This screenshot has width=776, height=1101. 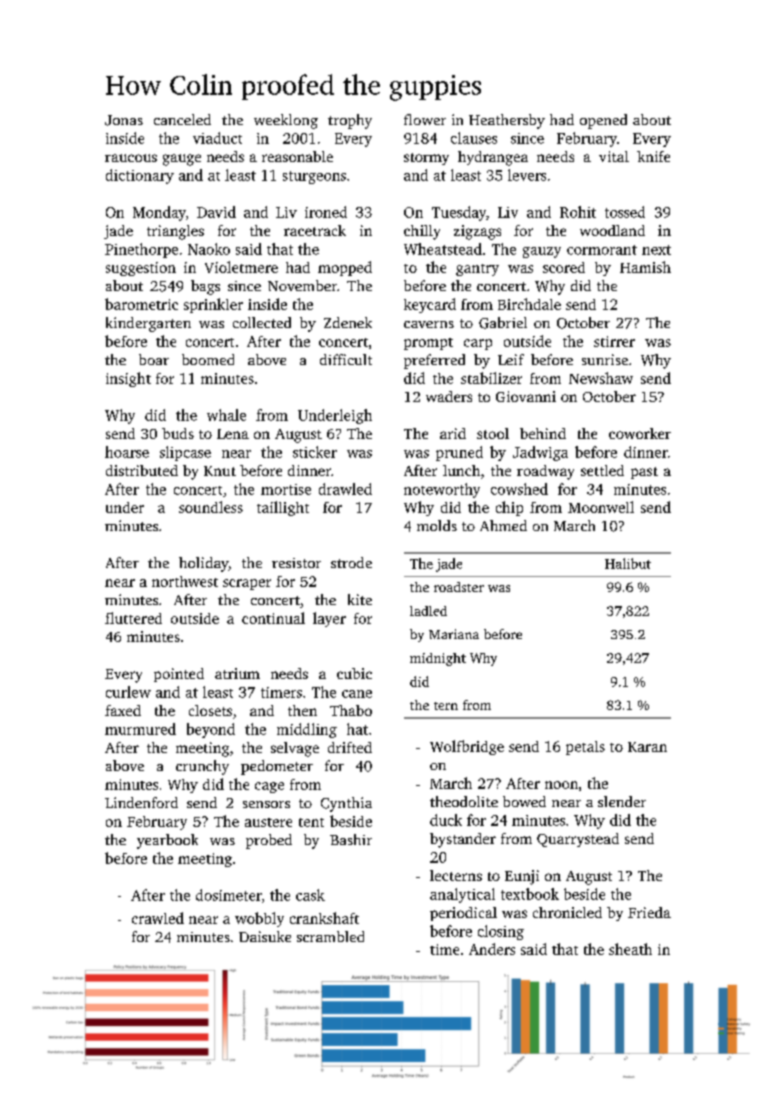 I want to click on opened, so click(x=603, y=121).
